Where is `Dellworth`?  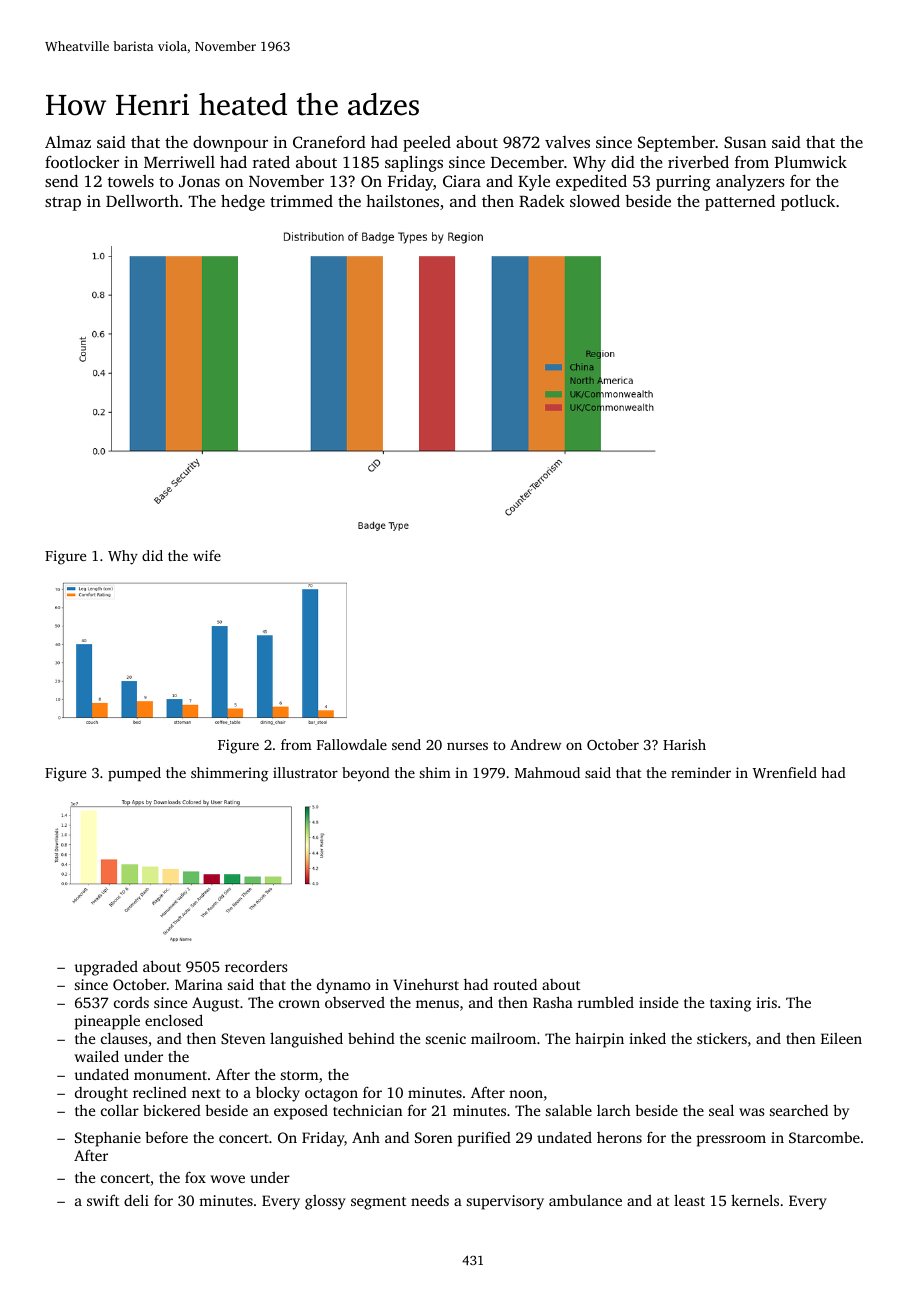 Dellworth is located at coordinates (142, 201).
